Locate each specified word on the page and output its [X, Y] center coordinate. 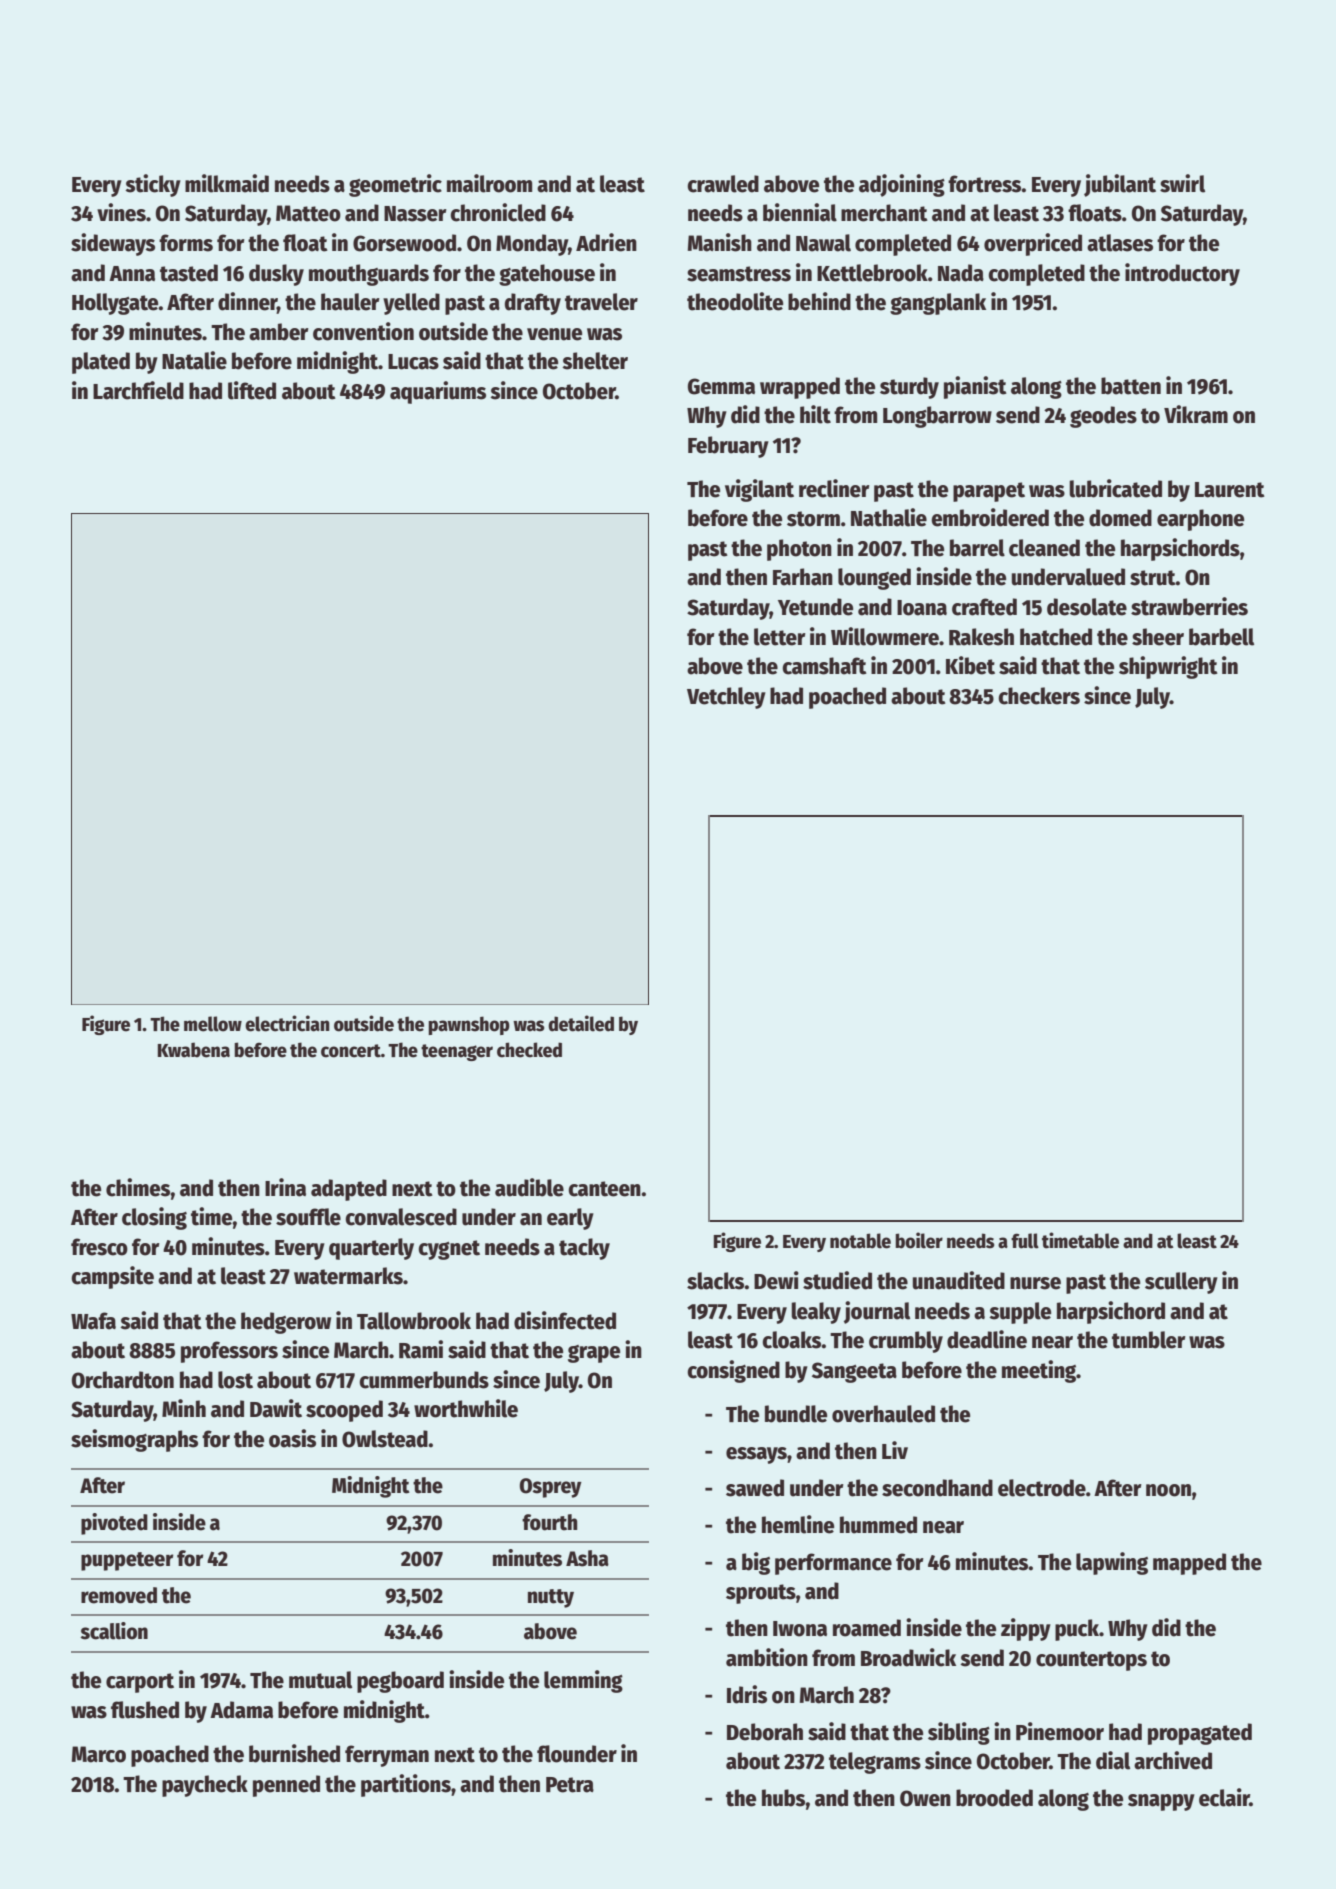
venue [554, 334]
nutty [551, 1598]
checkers [1039, 696]
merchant [884, 213]
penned [286, 1786]
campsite [112, 1277]
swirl [1182, 183]
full [1025, 1241]
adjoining [902, 185]
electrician [287, 1023]
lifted [252, 390]
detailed [581, 1023]
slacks [716, 1281]
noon [1168, 1490]
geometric [395, 185]
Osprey [550, 1488]
